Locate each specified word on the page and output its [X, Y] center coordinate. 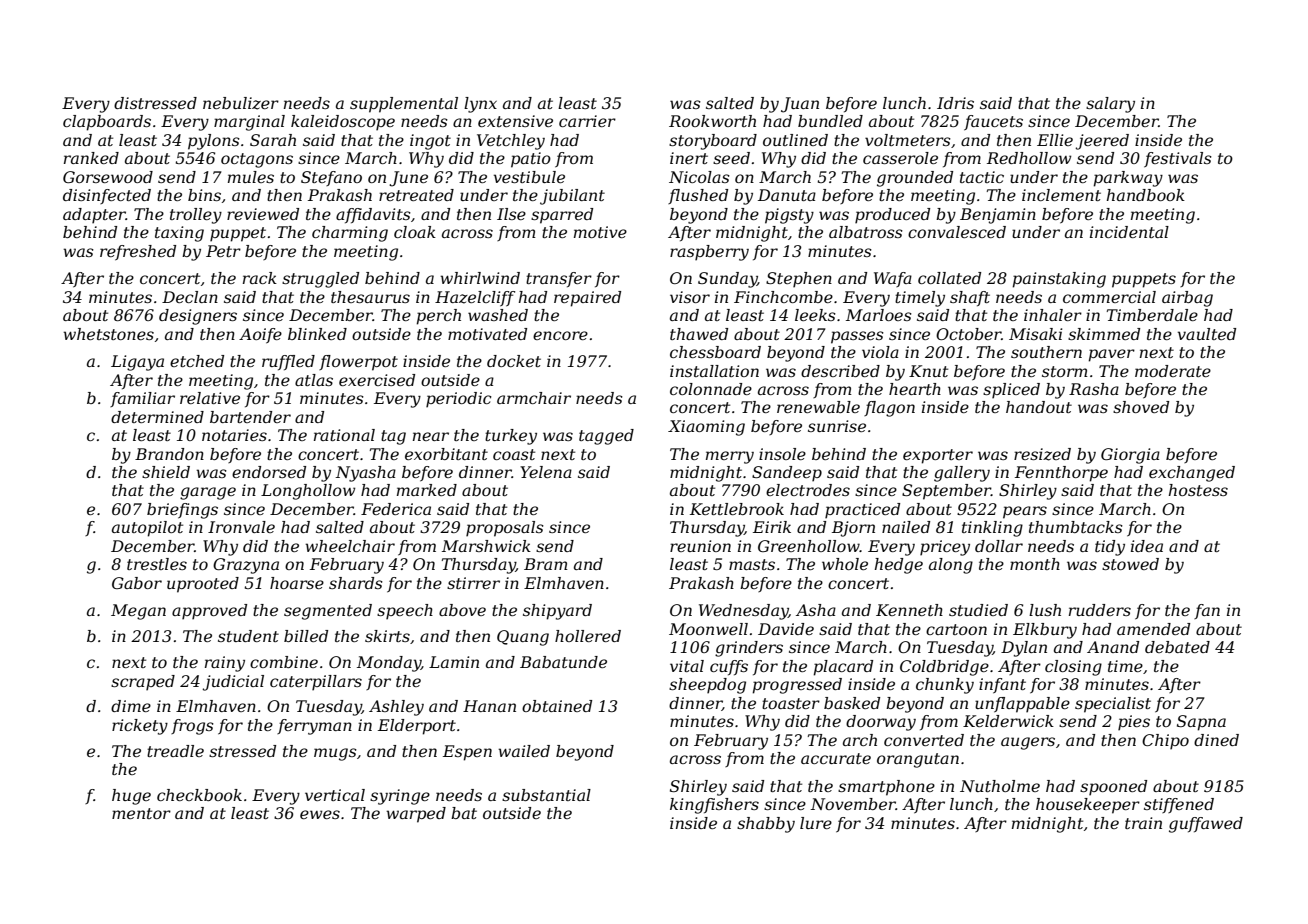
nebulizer [241, 103]
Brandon [169, 454]
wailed [524, 751]
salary [1110, 105]
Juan [800, 105]
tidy [1110, 548]
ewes [320, 814]
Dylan [1024, 649]
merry [730, 457]
